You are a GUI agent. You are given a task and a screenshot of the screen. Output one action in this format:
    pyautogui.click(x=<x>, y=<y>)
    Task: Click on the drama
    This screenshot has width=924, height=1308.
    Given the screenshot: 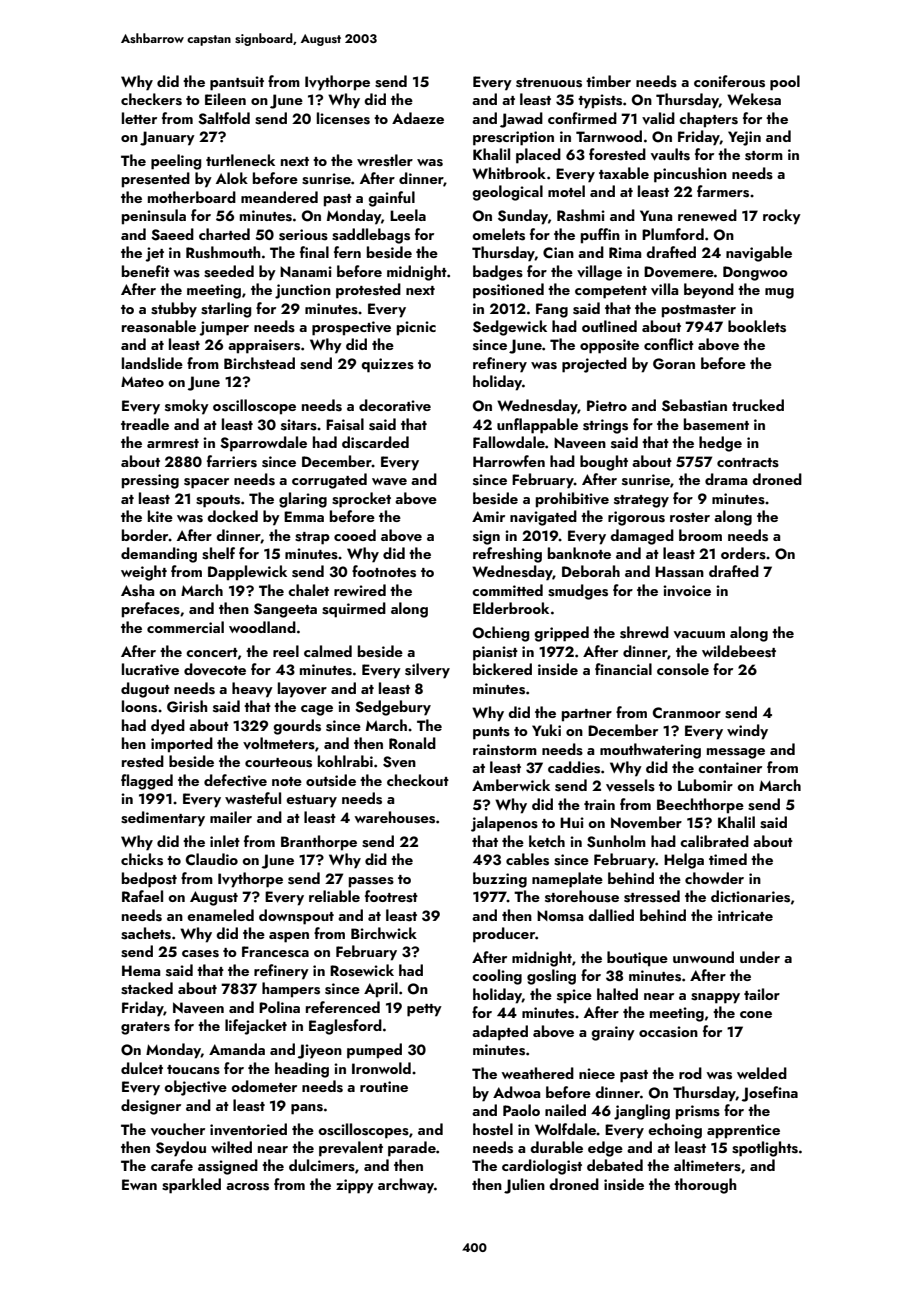 What is the action you would take?
    pyautogui.click(x=726, y=479)
